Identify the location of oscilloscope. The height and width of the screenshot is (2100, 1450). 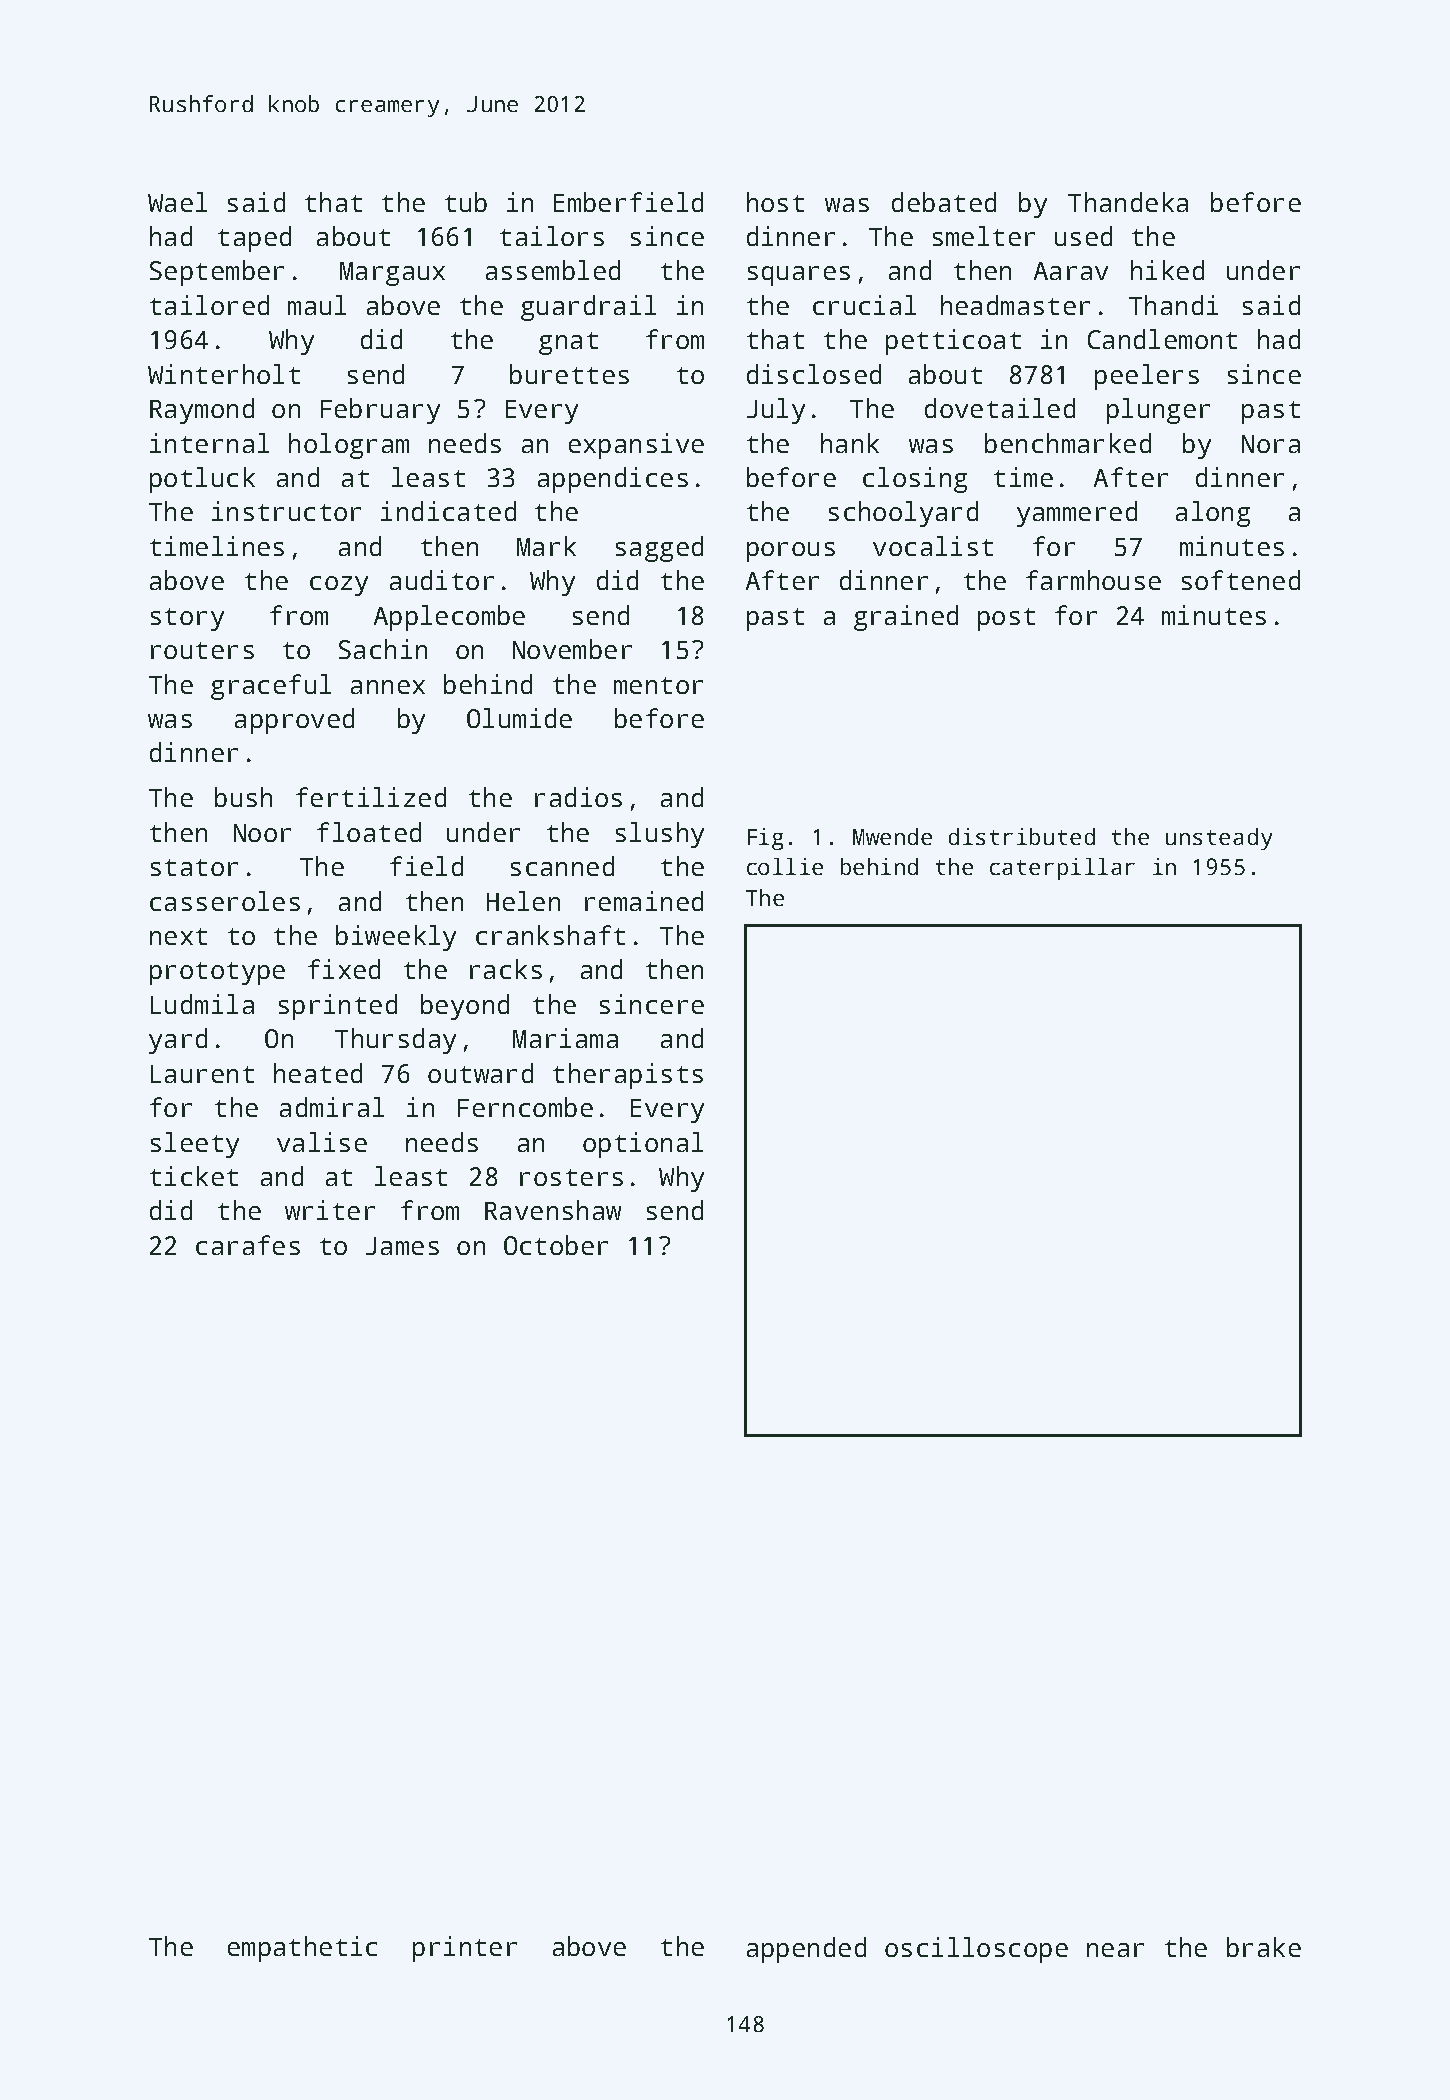
(976, 1950).
